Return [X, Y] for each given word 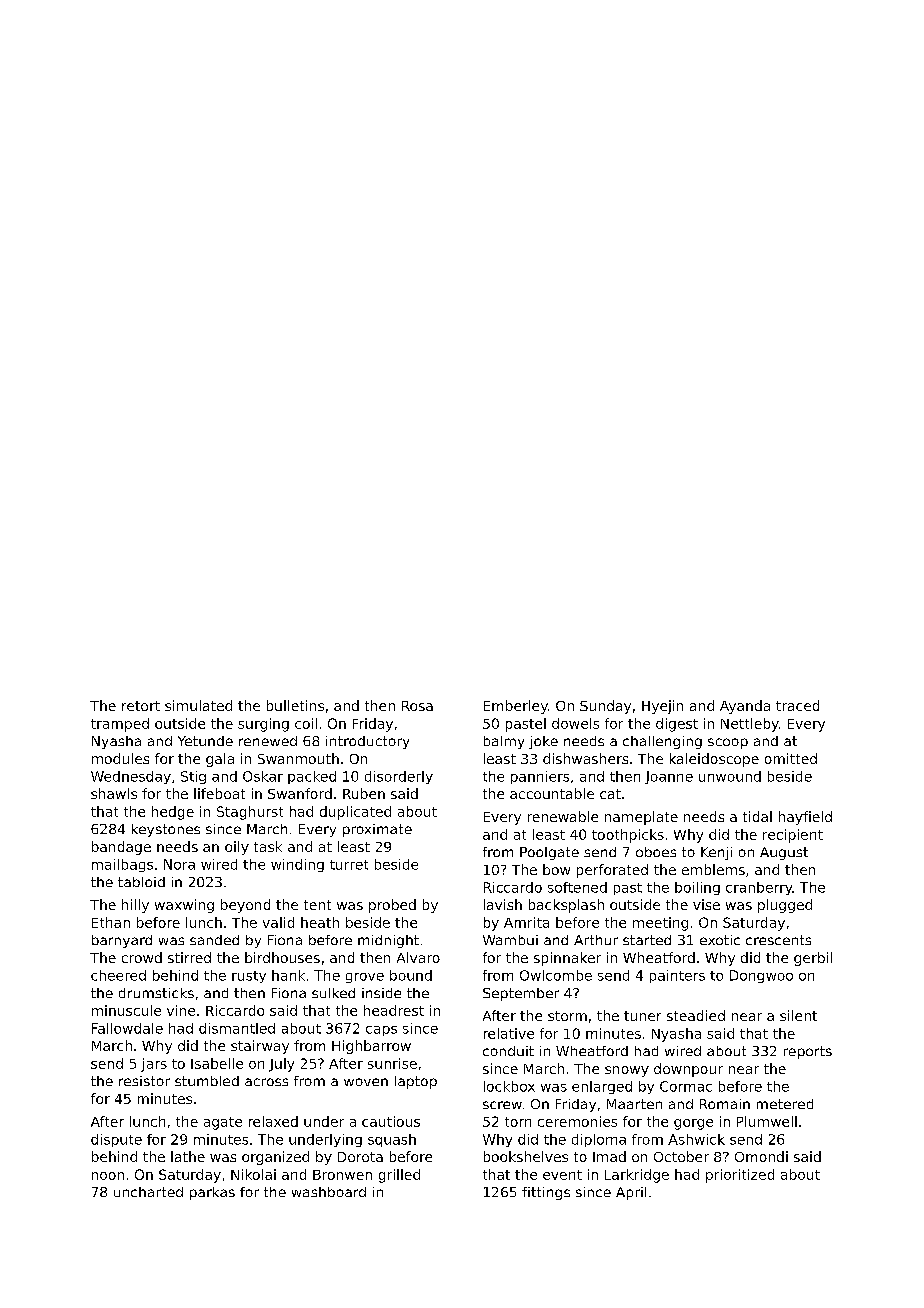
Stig [193, 777]
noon [108, 1176]
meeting [660, 924]
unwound [730, 776]
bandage [121, 848]
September [521, 994]
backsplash [566, 906]
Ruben [364, 793]
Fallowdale [127, 1028]
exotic [720, 940]
